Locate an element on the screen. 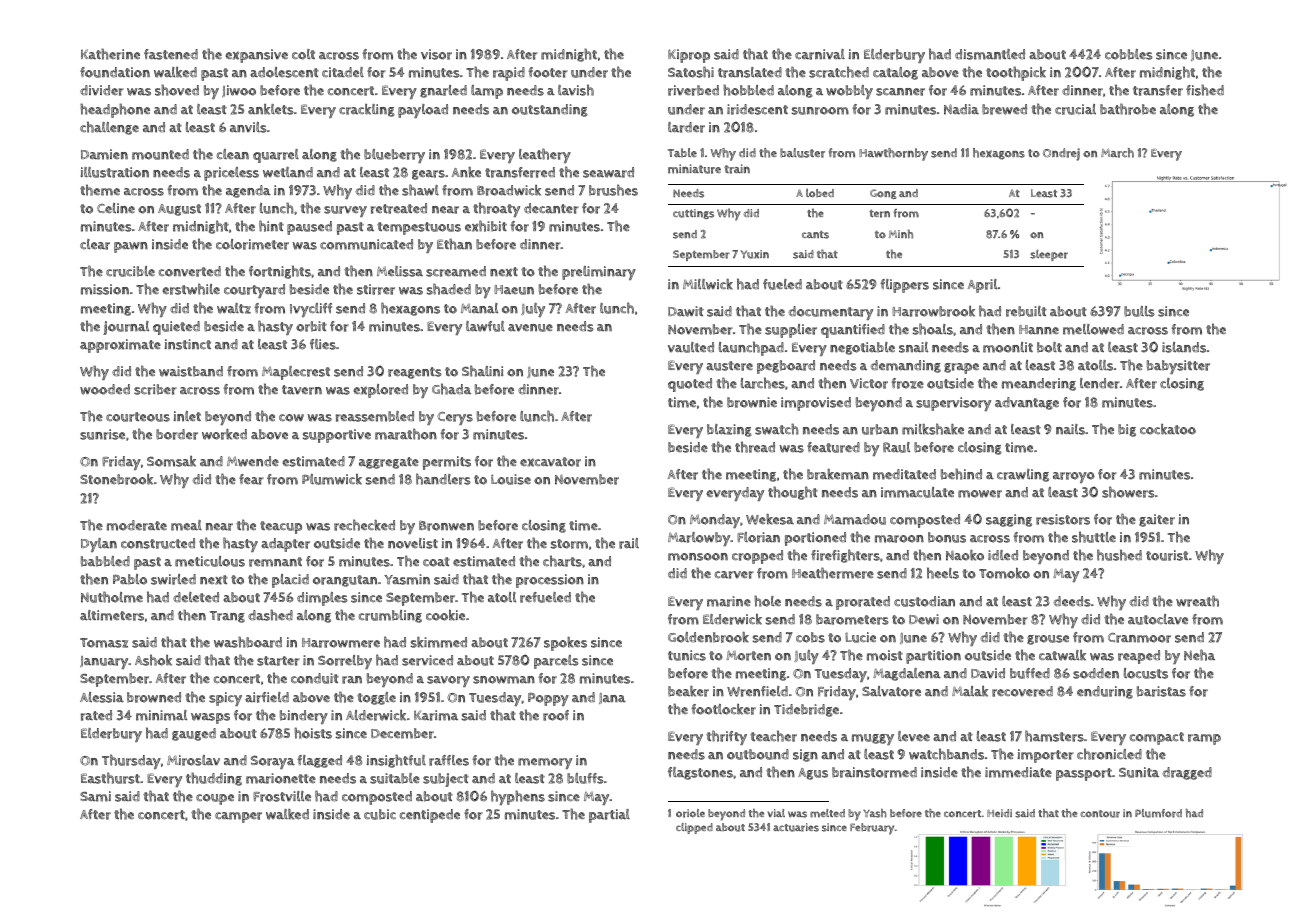  baluster is located at coordinates (802, 153).
